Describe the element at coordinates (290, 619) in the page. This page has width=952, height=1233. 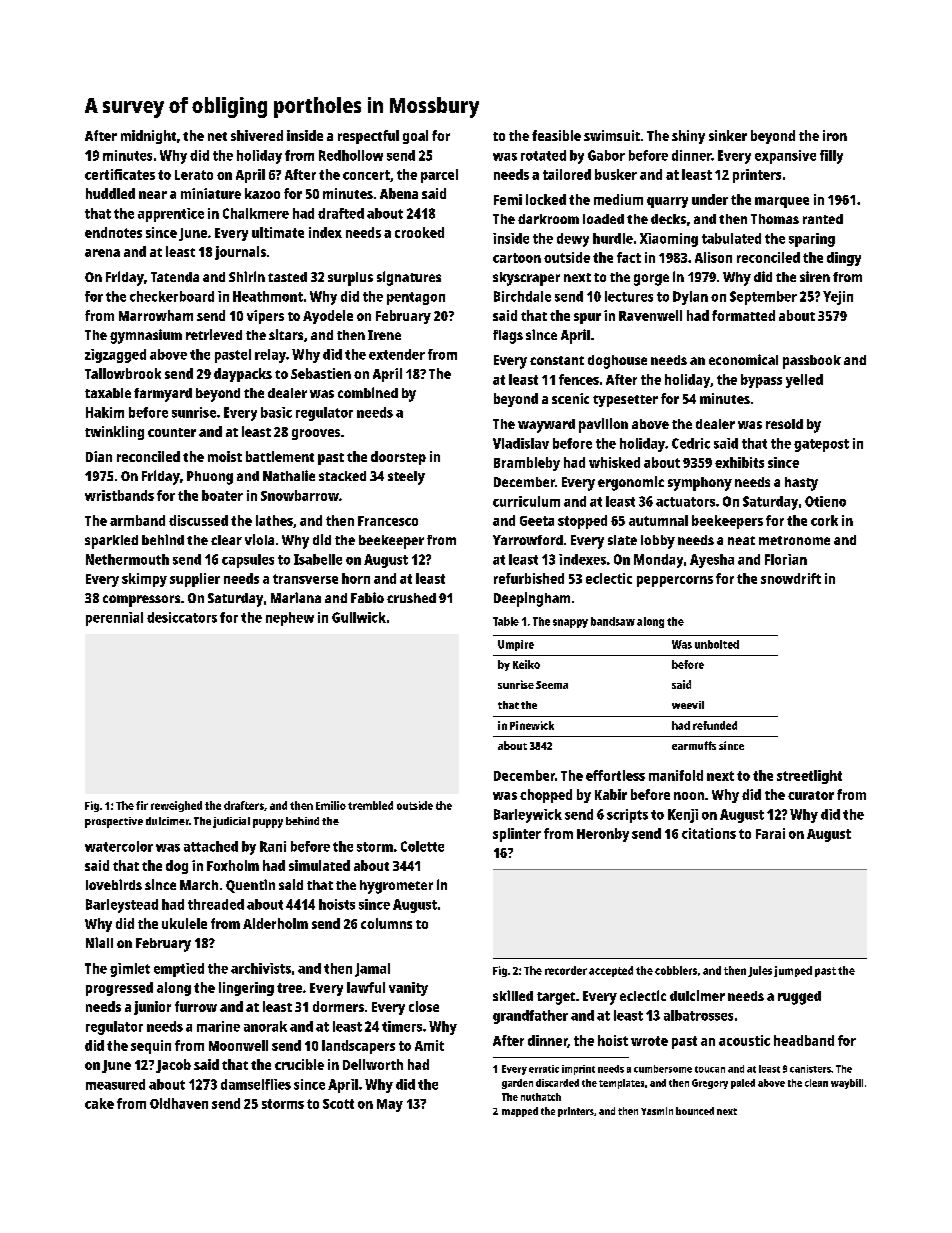
I see `nephew` at that location.
